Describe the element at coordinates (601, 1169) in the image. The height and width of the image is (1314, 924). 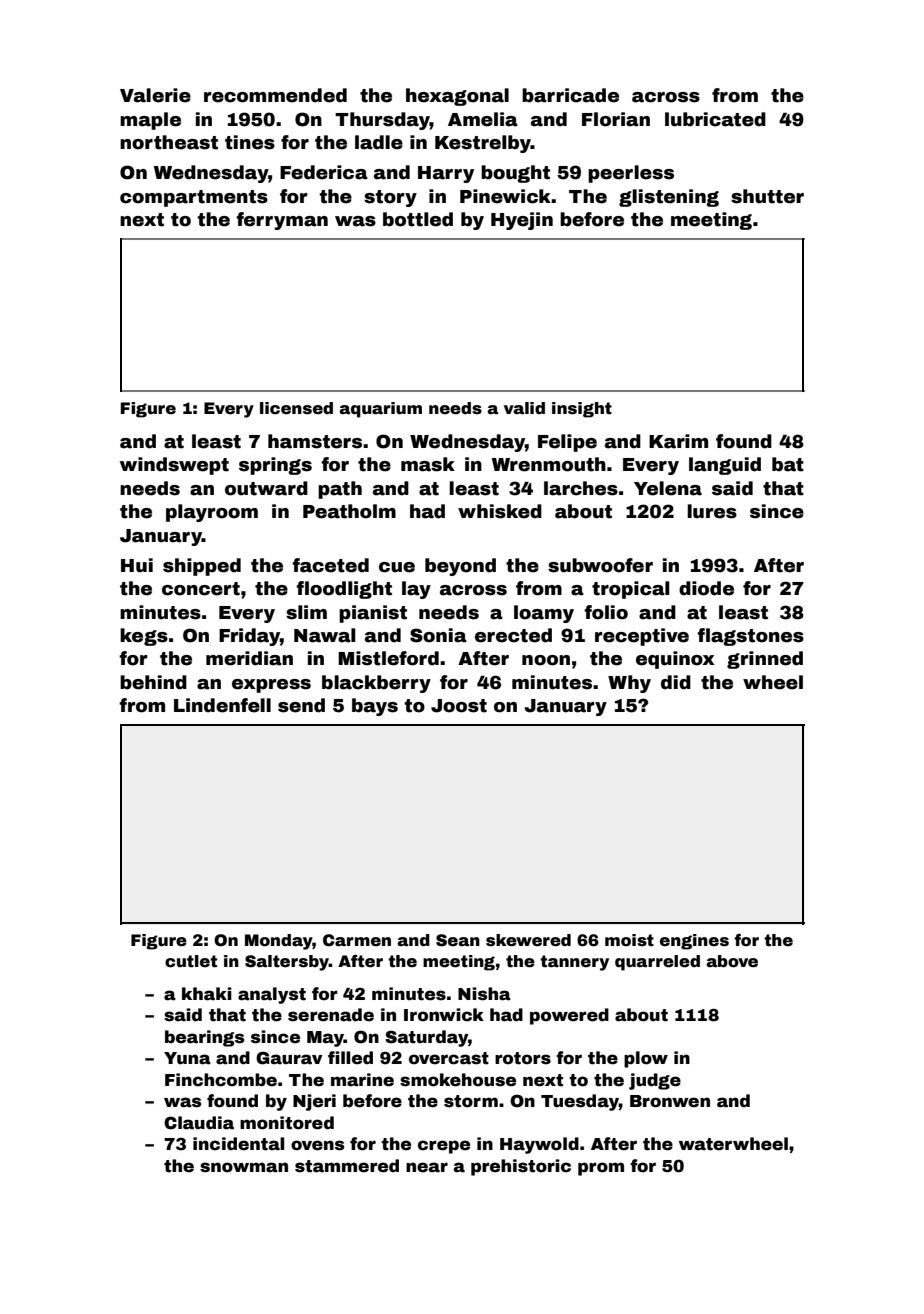
I see `prom` at that location.
